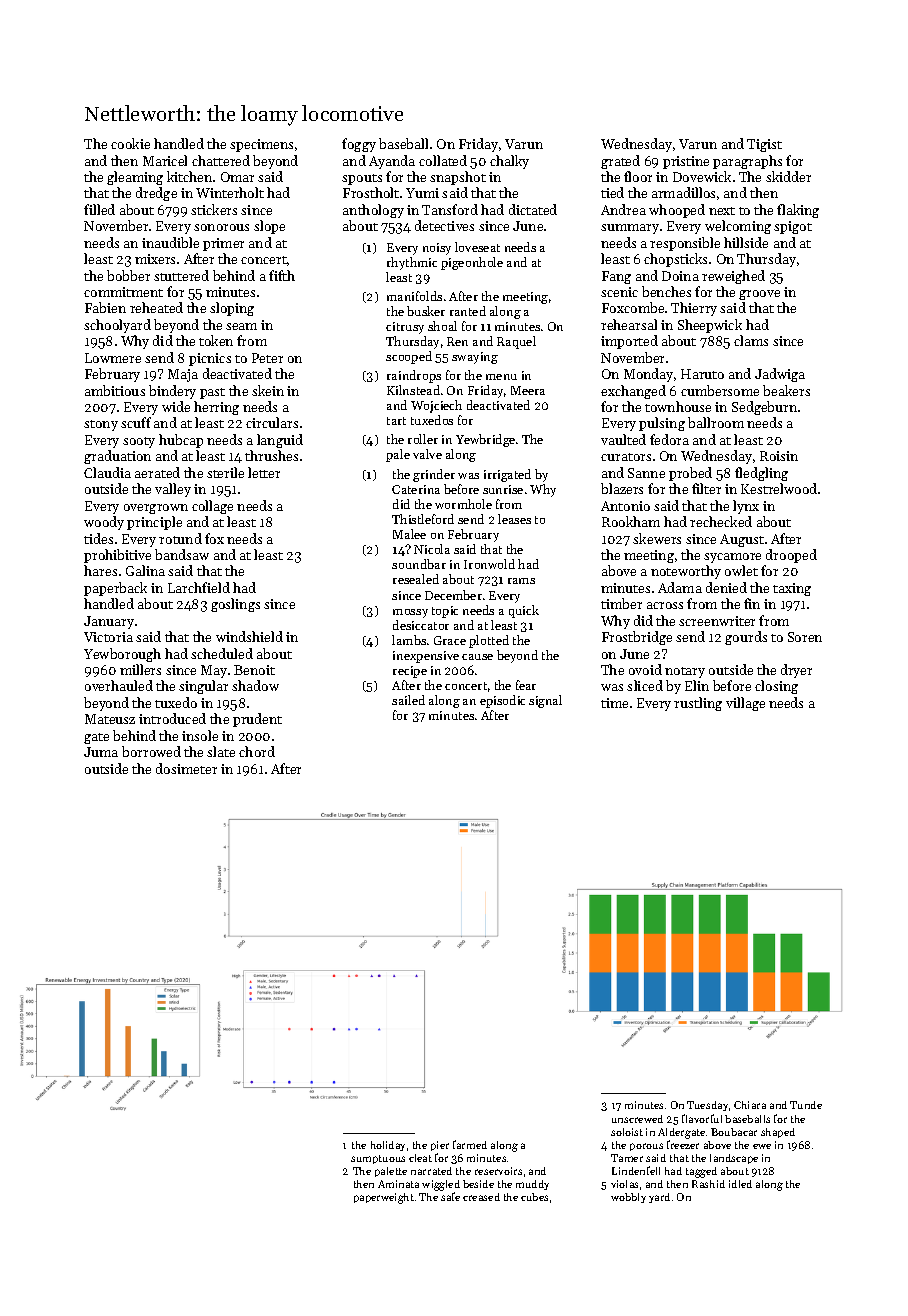 The width and height of the page is (908, 1316). What do you see at coordinates (378, 1159) in the page?
I see `sumptuous` at bounding box center [378, 1159].
